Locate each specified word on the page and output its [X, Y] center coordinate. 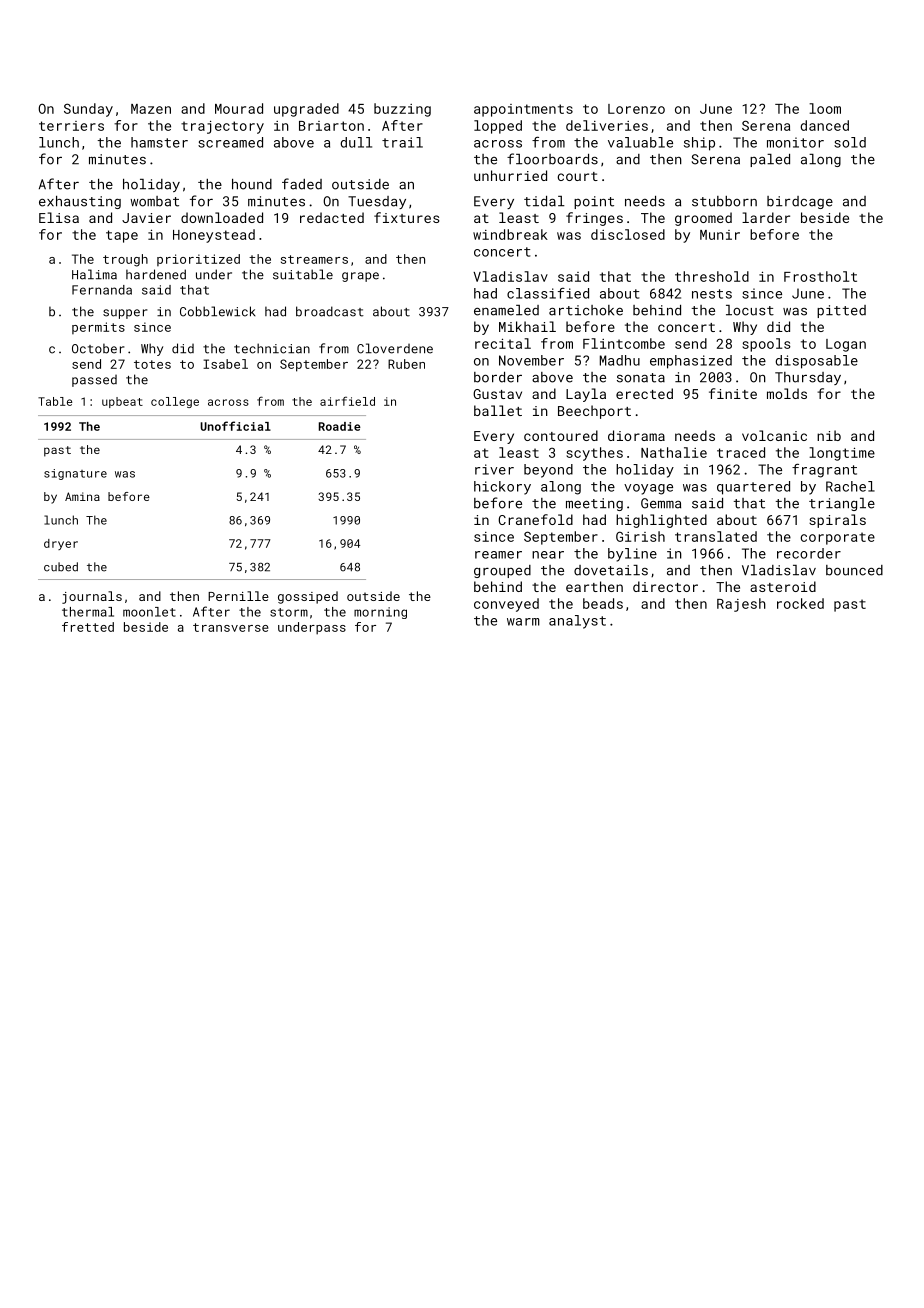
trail [402, 142]
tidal [544, 201]
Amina [82, 496]
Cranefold [535, 519]
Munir [720, 235]
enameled [506, 310]
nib [829, 435]
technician [272, 348]
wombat [154, 201]
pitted [841, 311]
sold [850, 142]
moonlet [149, 612]
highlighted [661, 521]
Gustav [497, 394]
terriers [71, 126]
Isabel [225, 364]
